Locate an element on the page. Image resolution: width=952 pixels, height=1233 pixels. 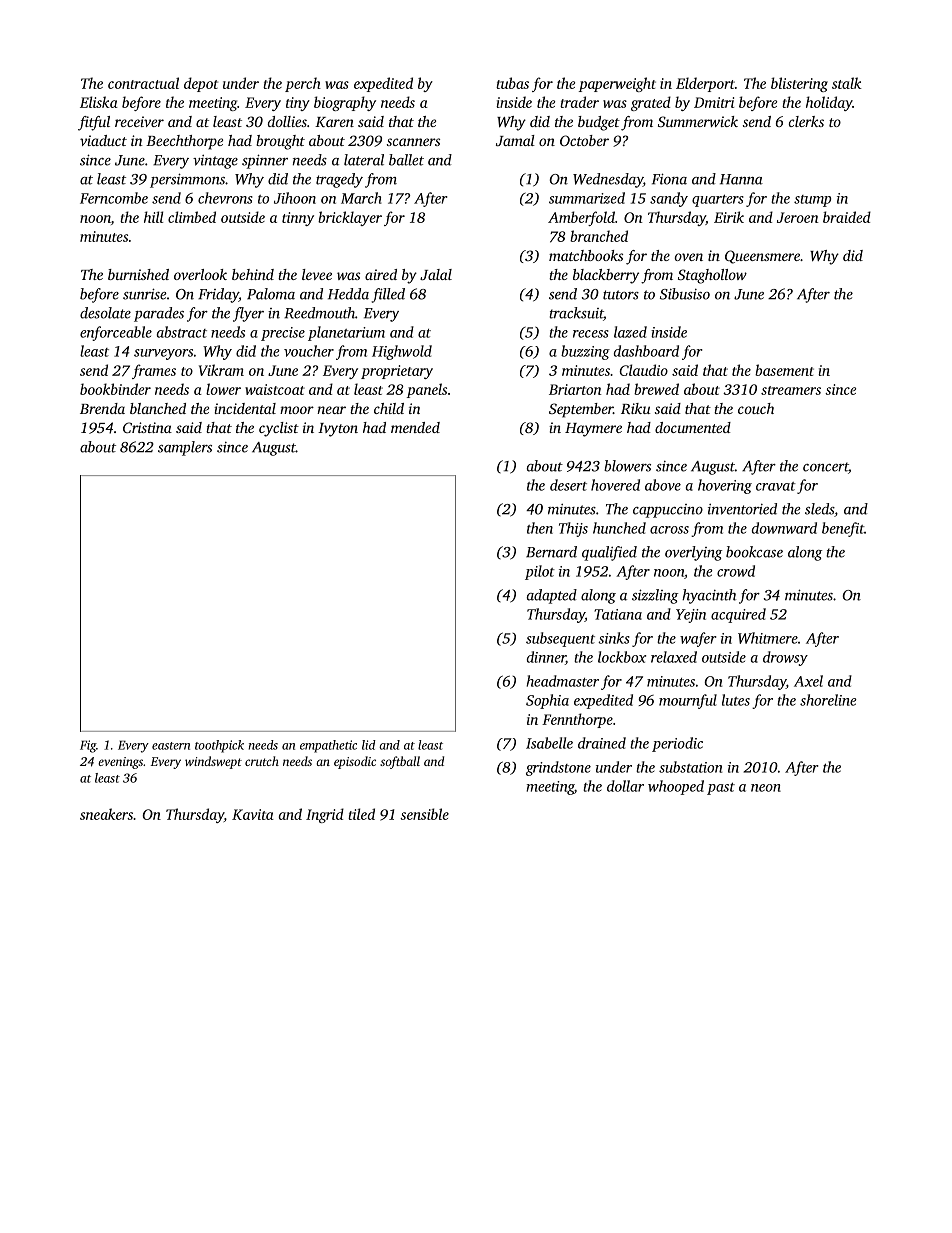
samplers is located at coordinates (185, 448).
